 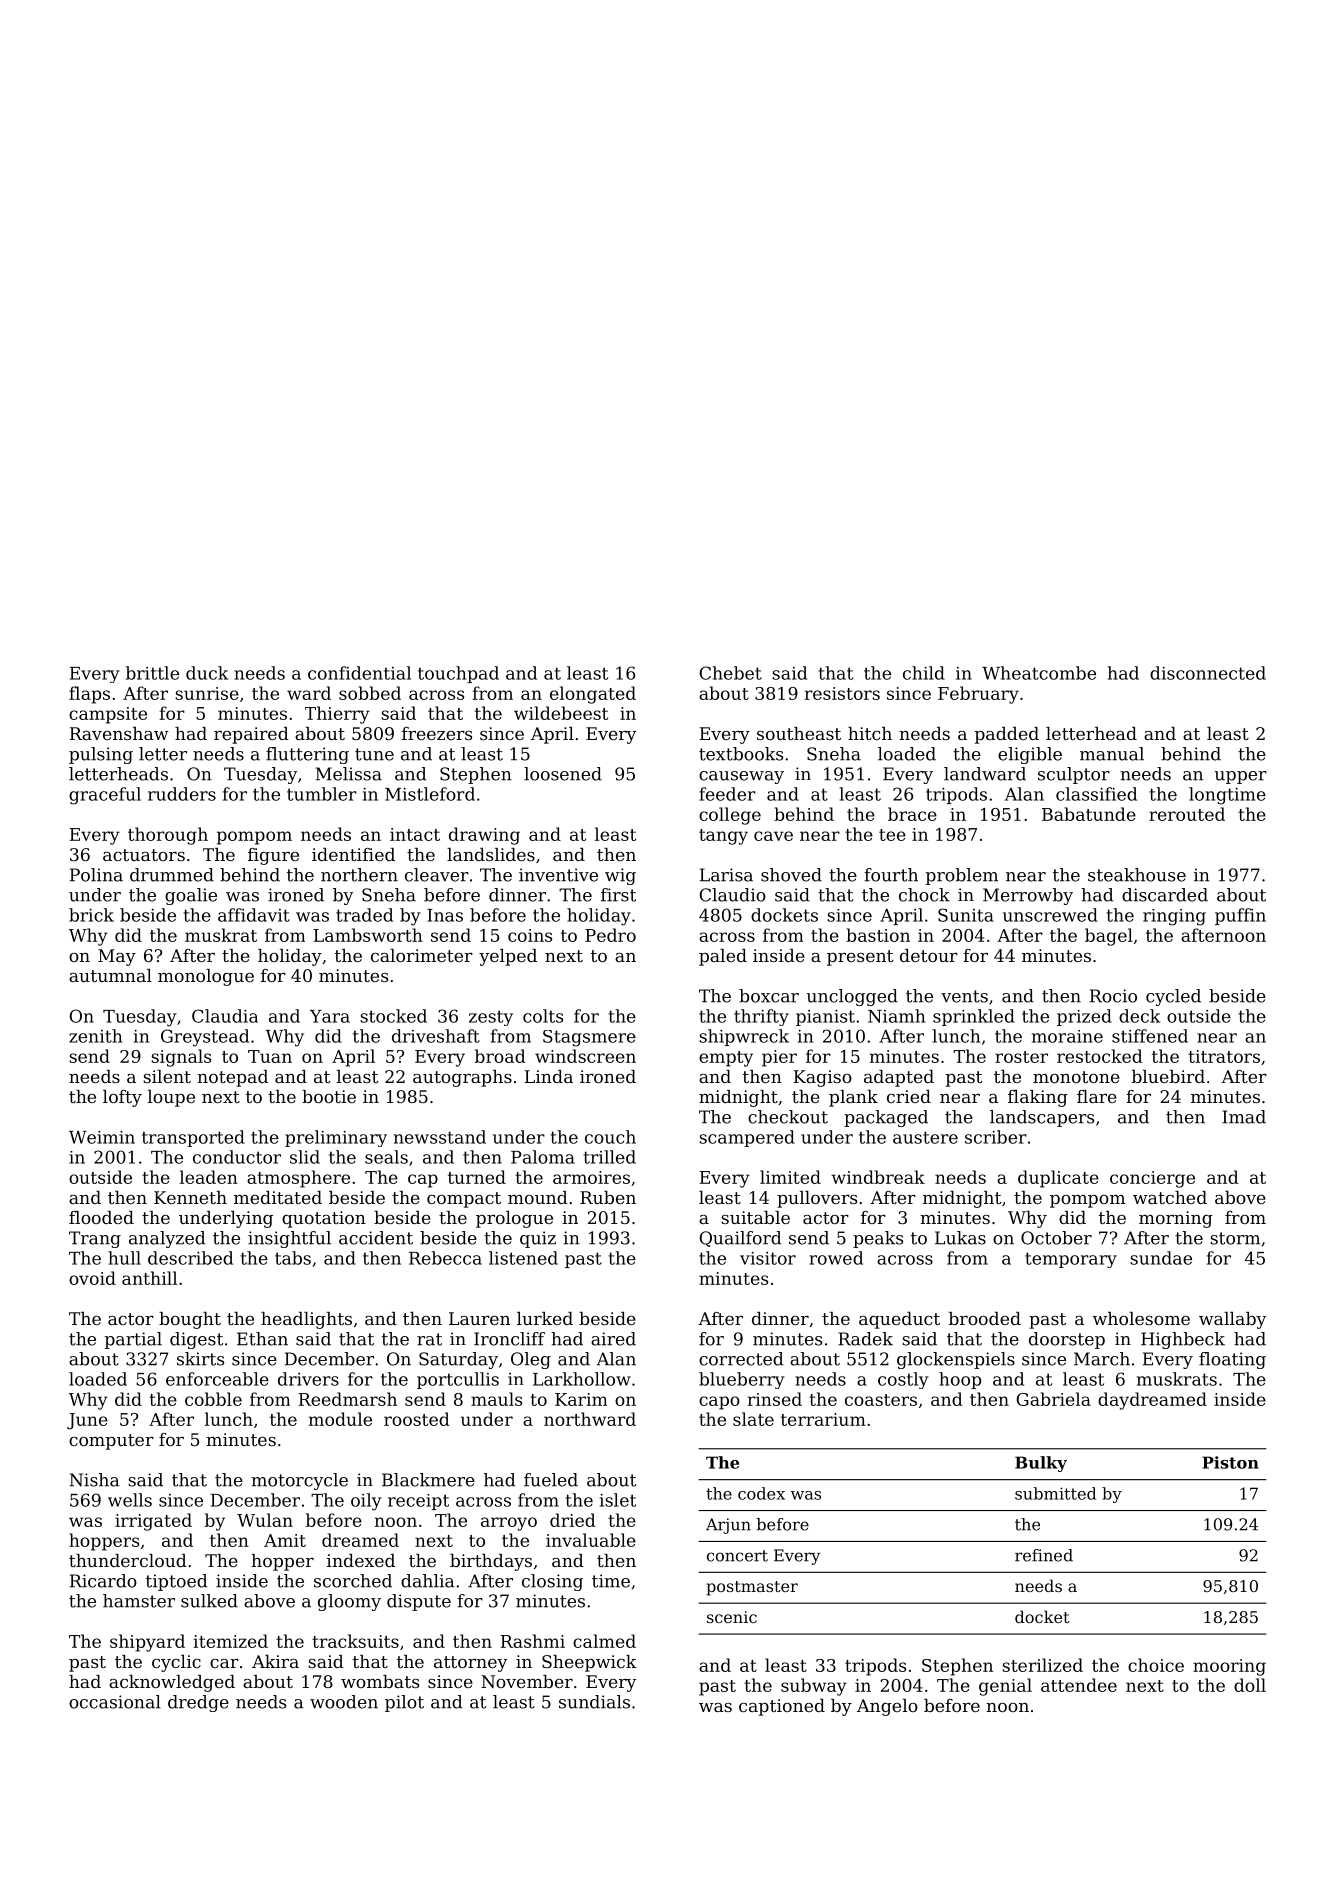 What do you see at coordinates (1235, 1238) in the screenshot?
I see `storm` at bounding box center [1235, 1238].
